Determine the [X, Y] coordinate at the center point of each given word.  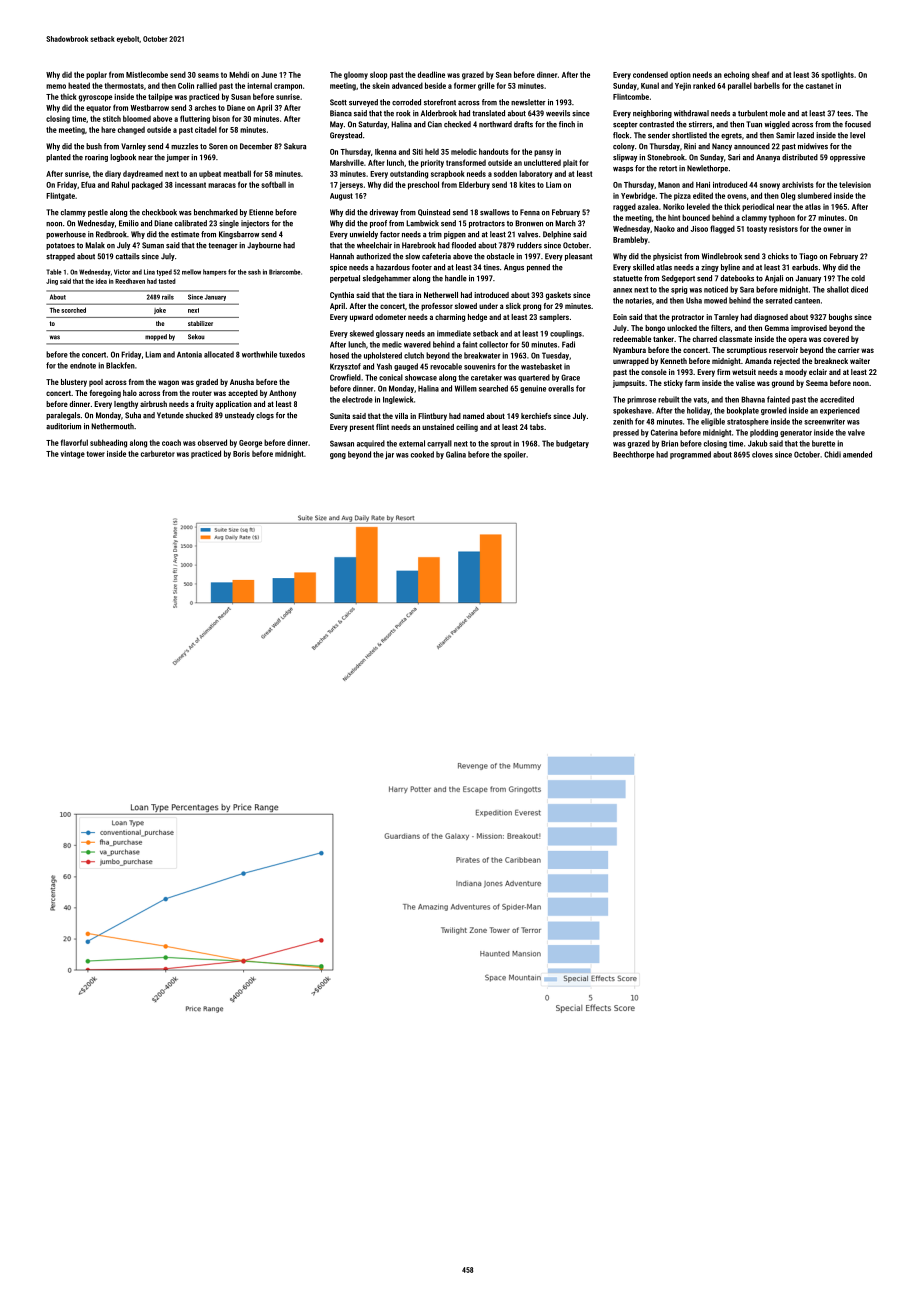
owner [833, 229]
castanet [819, 86]
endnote [83, 365]
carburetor [158, 453]
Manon [669, 185]
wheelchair [374, 245]
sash [254, 272]
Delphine [557, 235]
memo [56, 86]
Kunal [650, 85]
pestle [98, 213]
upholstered [383, 356]
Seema [817, 383]
